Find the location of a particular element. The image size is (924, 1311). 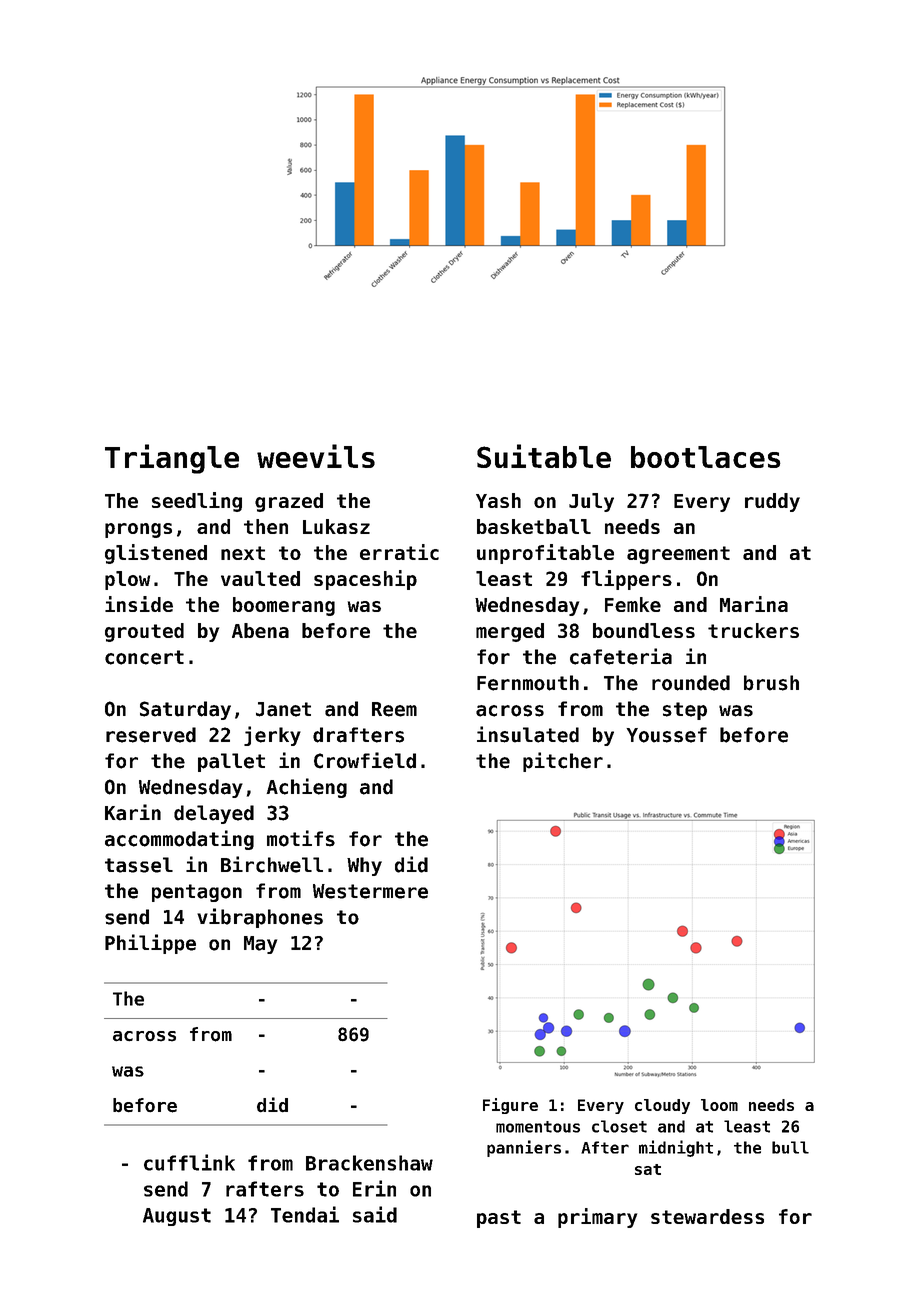

brush is located at coordinates (771, 683).
